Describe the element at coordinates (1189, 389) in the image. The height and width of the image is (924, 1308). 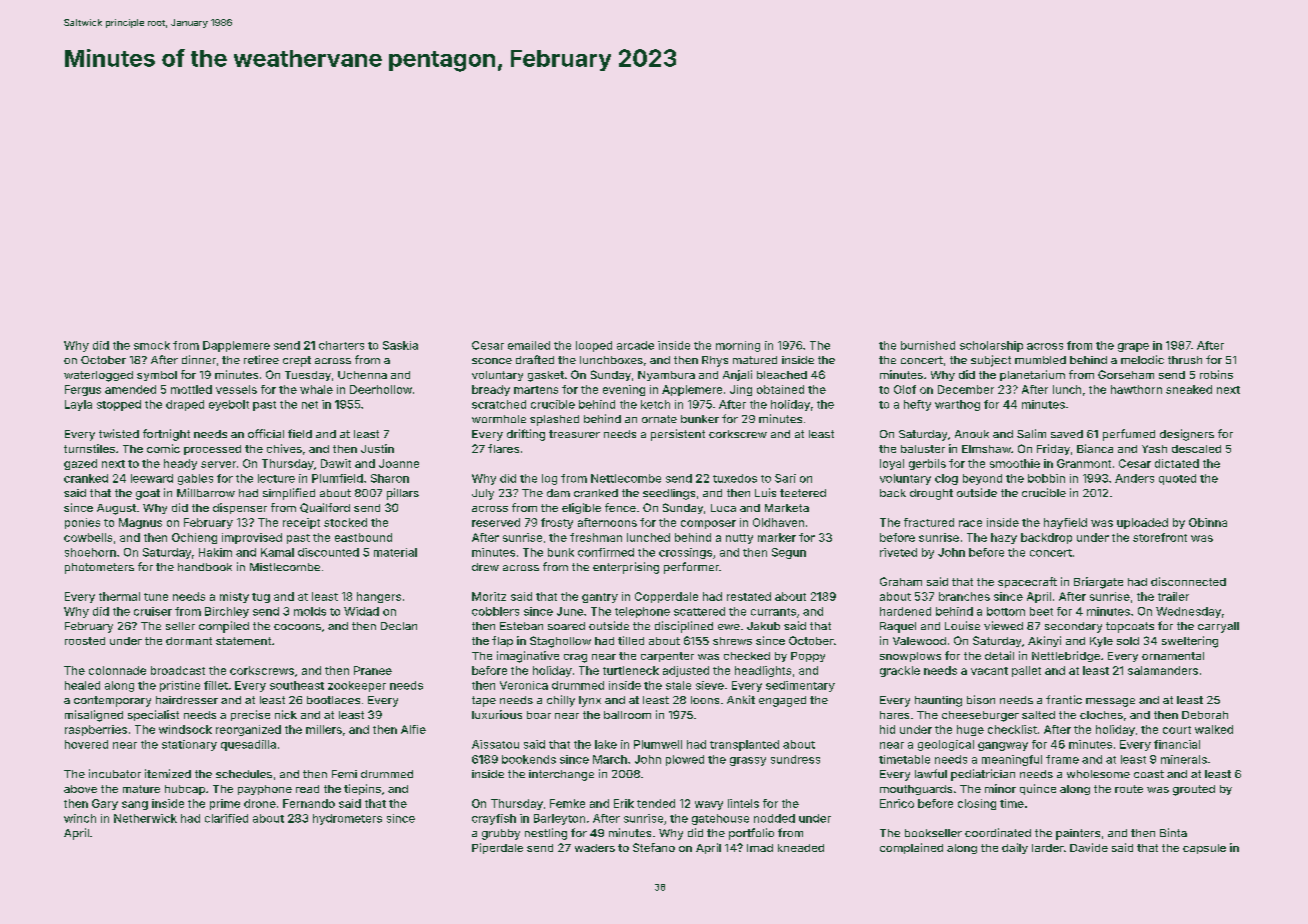
I see `sneaked` at that location.
